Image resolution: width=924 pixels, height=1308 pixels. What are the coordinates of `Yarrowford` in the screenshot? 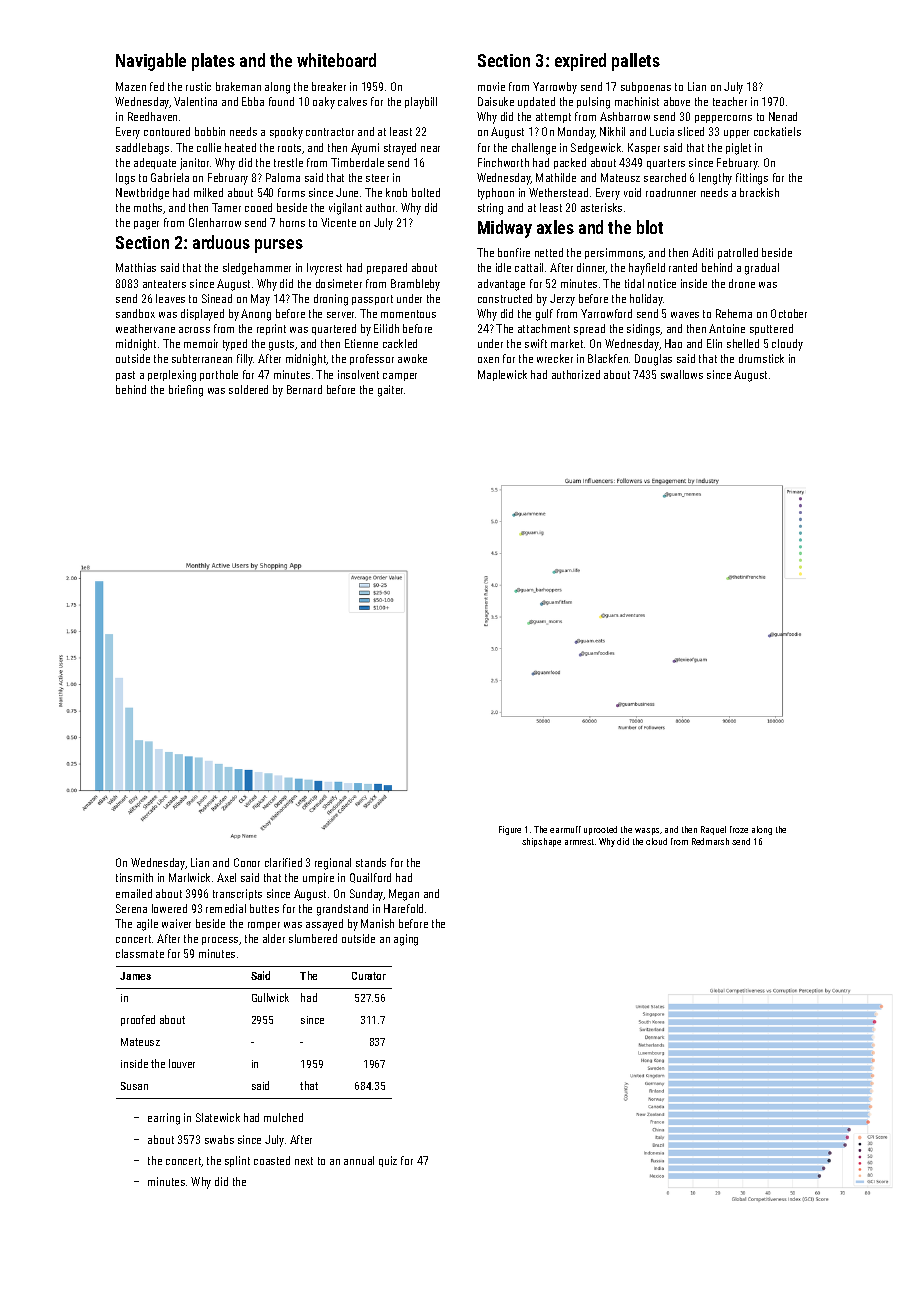 It's located at (606, 313).
